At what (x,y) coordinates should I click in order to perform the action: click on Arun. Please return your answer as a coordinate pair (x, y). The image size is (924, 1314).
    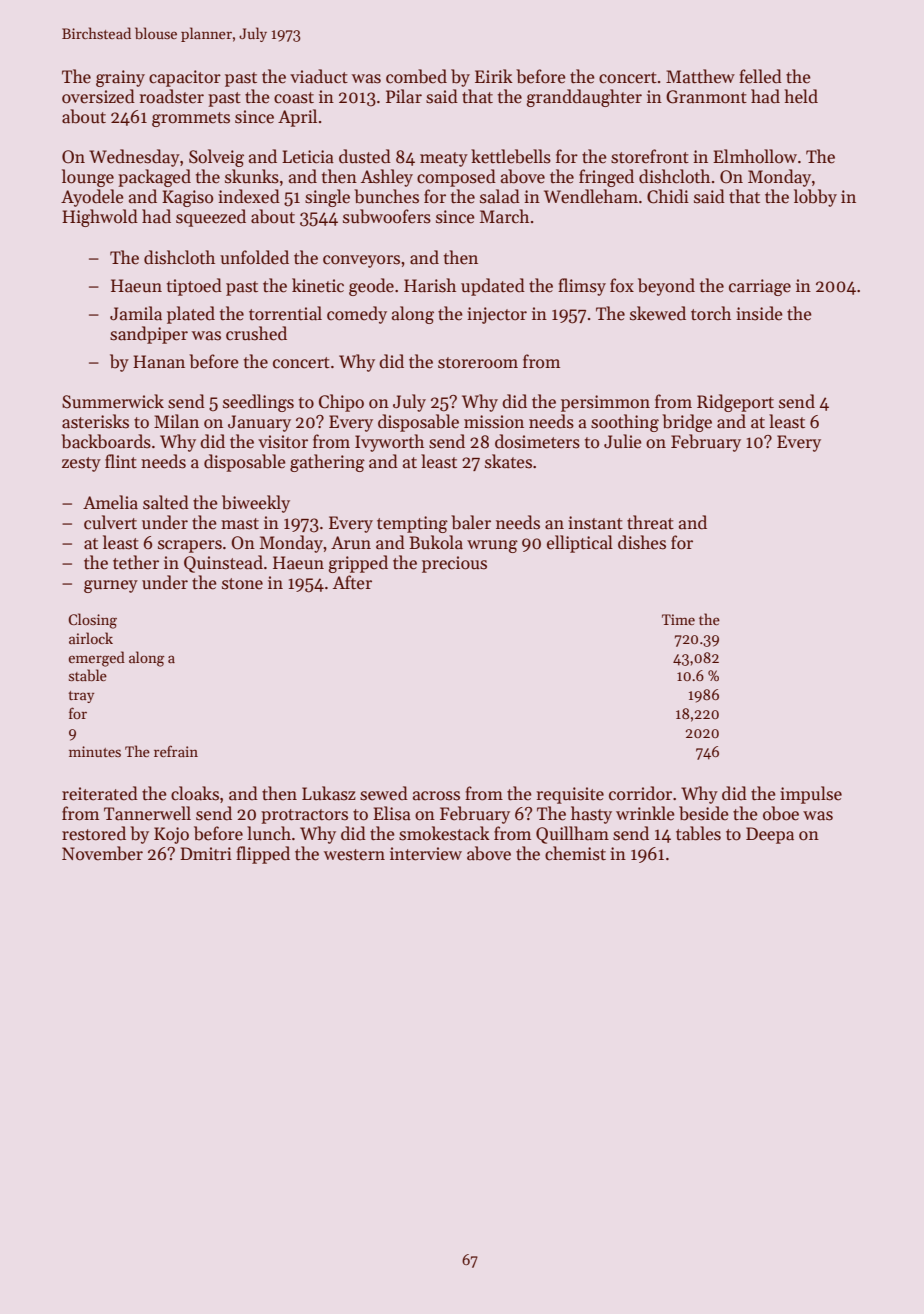
    Looking at the image, I should click on (351, 543).
